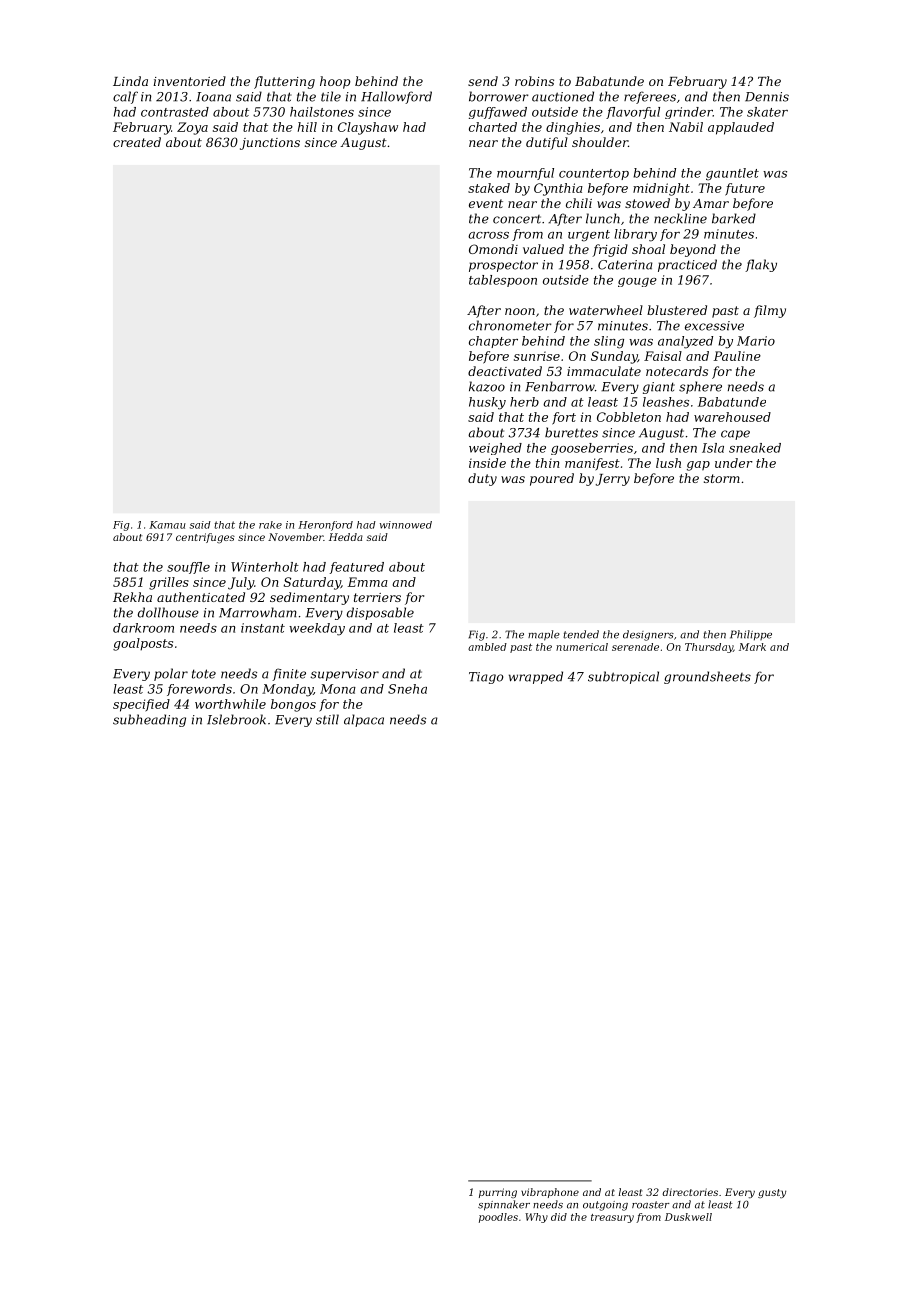 This screenshot has width=908, height=1316. What do you see at coordinates (149, 720) in the screenshot?
I see `subheading` at bounding box center [149, 720].
